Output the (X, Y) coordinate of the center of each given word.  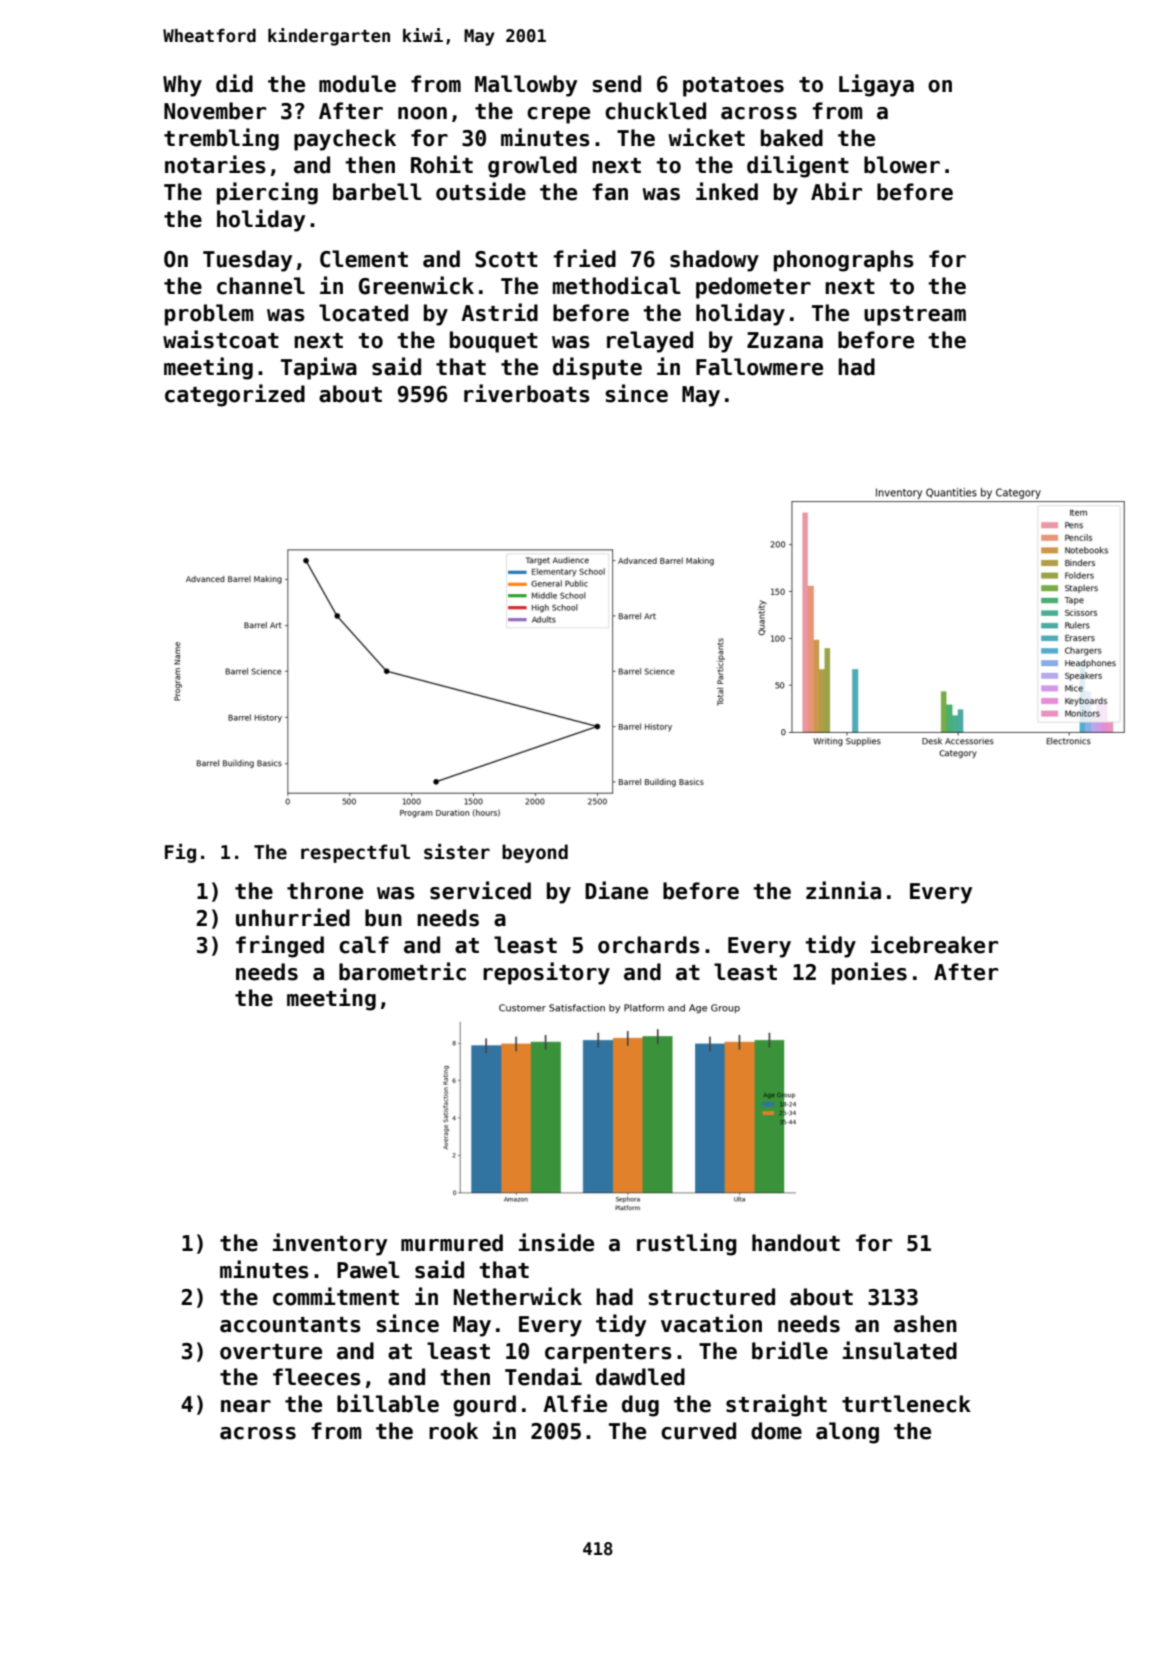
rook (453, 1431)
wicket (706, 137)
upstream (915, 316)
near (246, 1406)
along (847, 1433)
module (357, 84)
